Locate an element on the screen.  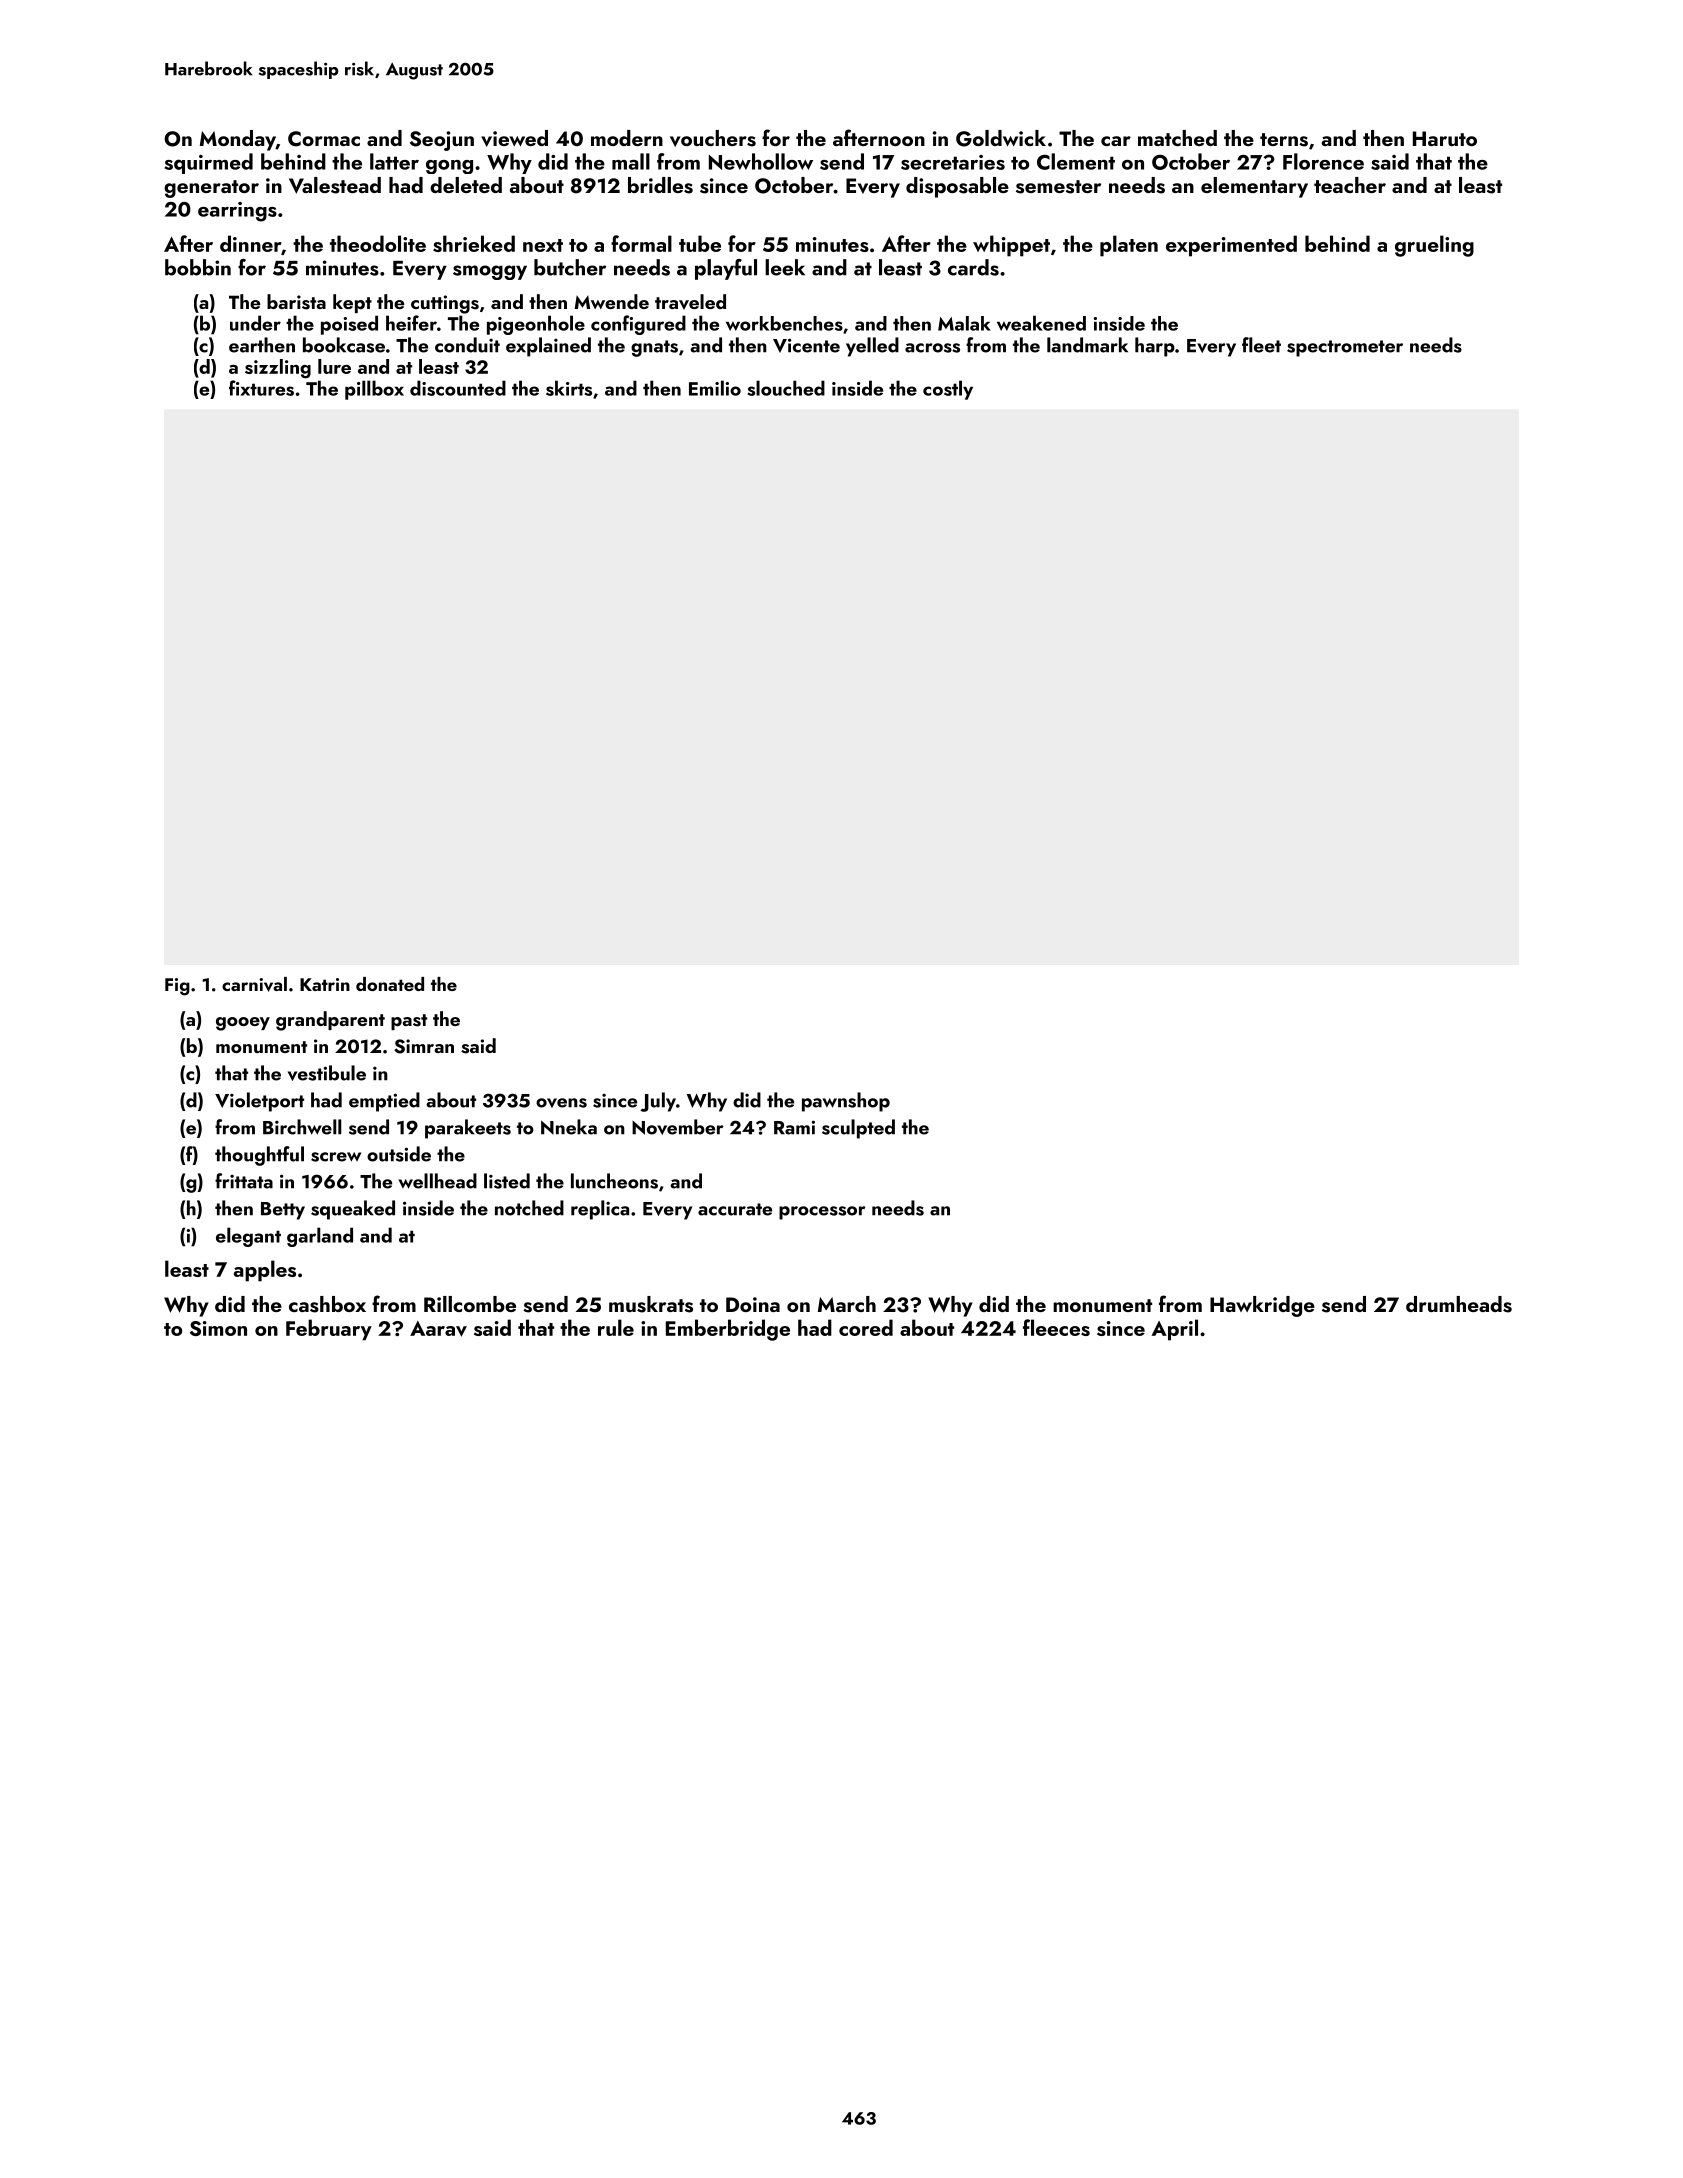
Emilio is located at coordinates (715, 388).
